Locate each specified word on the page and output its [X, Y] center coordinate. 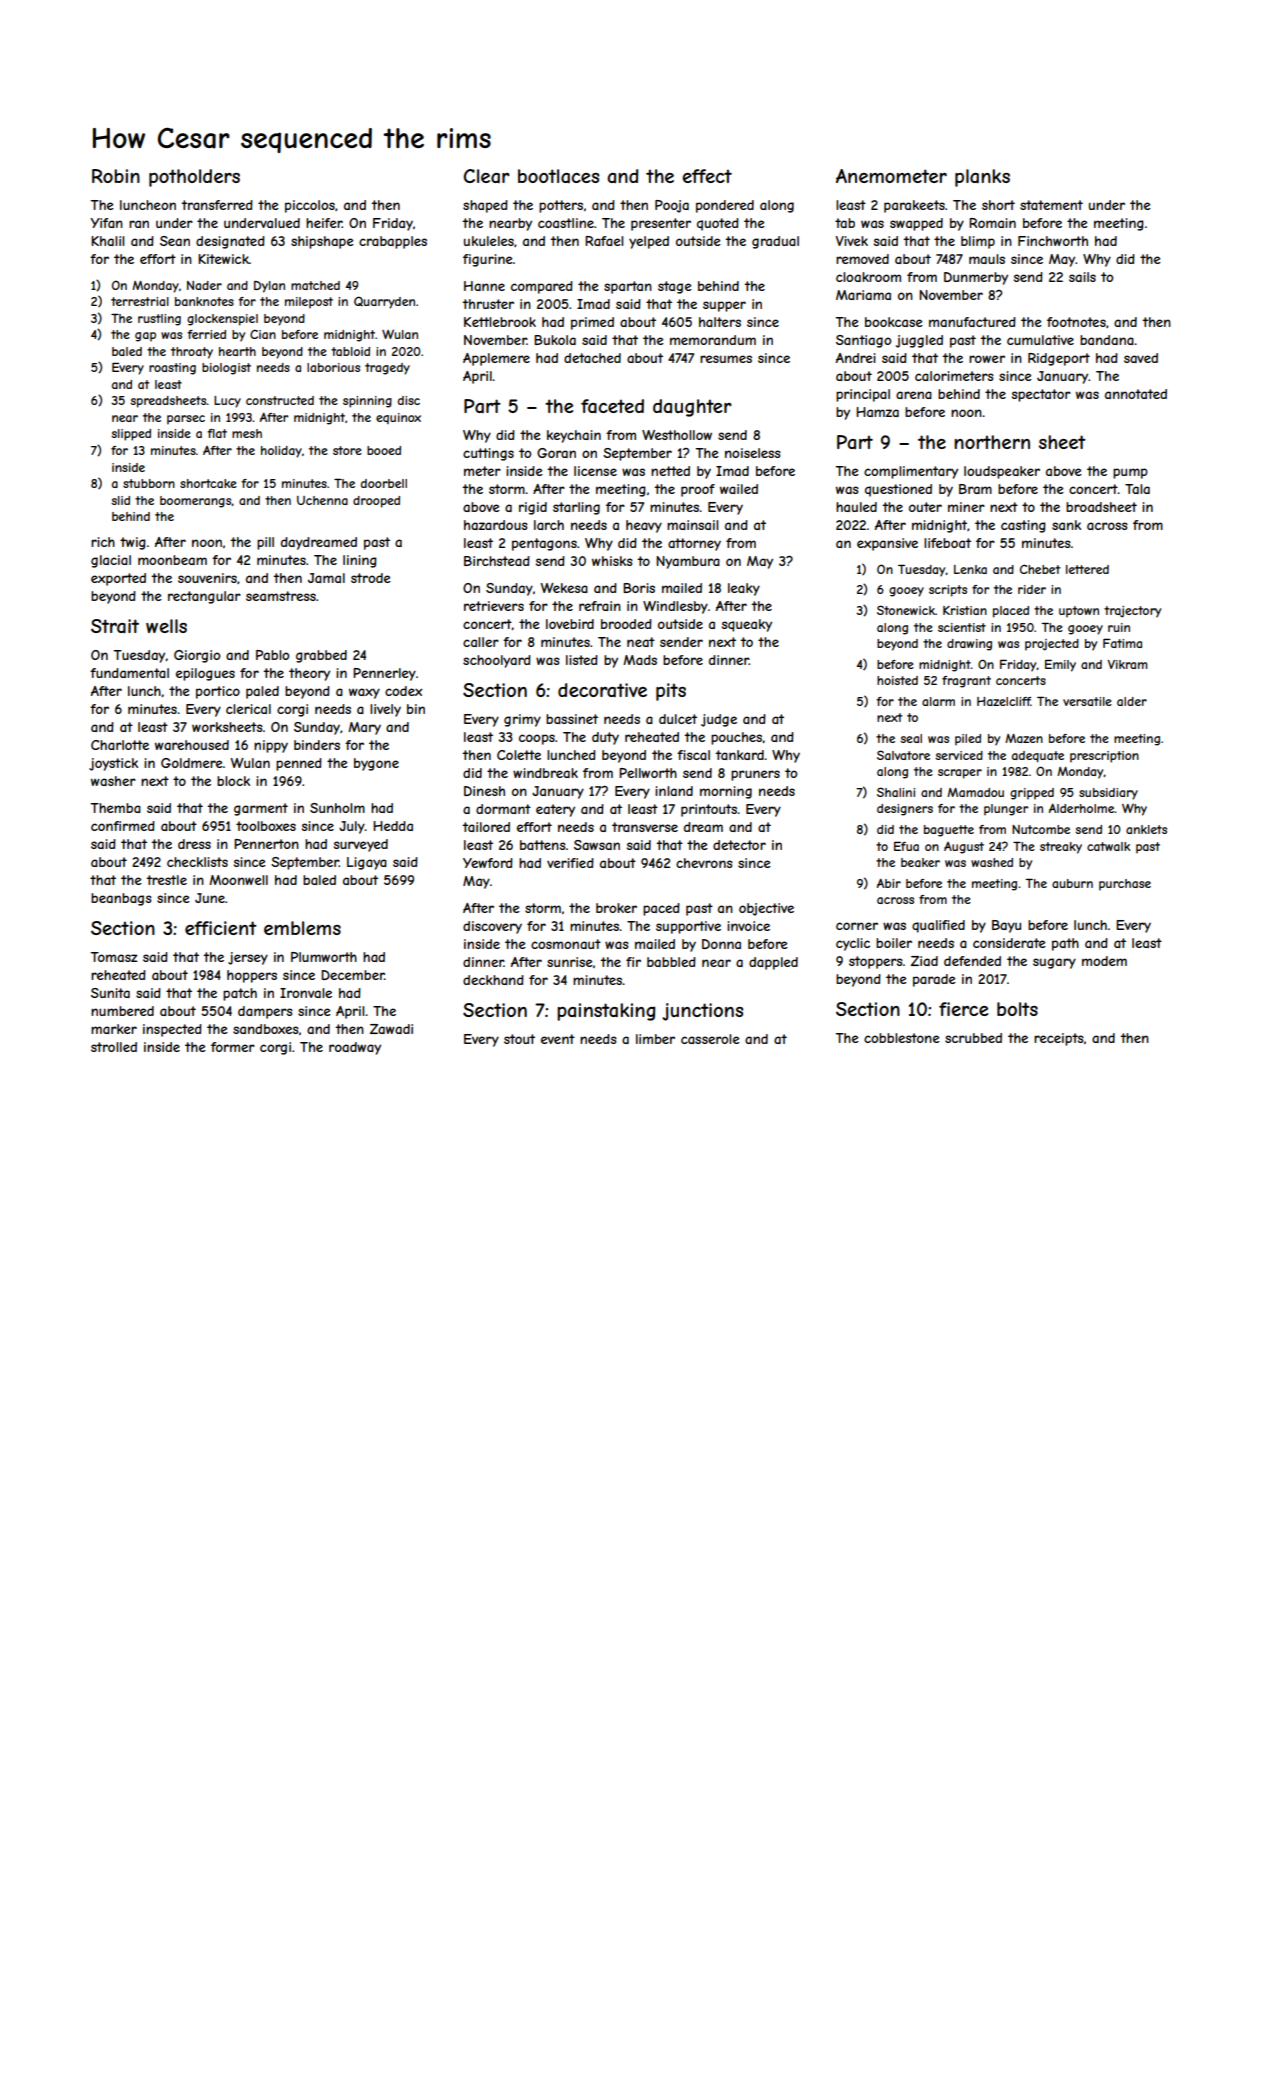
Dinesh [484, 791]
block [233, 781]
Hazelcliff [1004, 701]
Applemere [496, 359]
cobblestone [902, 1038]
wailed [739, 489]
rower [987, 359]
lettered [1087, 569]
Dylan [269, 287]
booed [384, 450]
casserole [710, 1039]
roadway [355, 1048]
